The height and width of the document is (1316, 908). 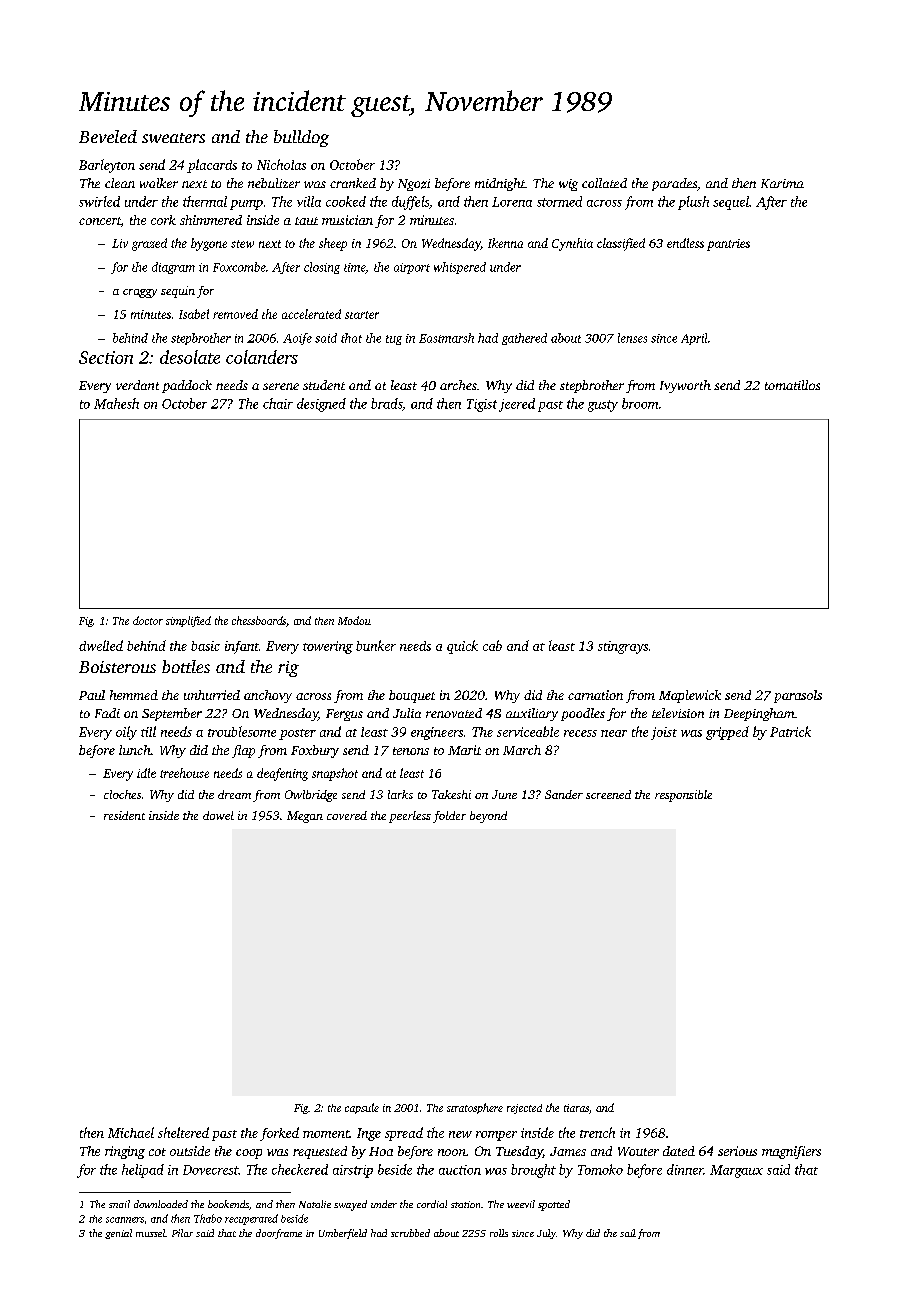 I want to click on midnight, so click(x=500, y=184).
